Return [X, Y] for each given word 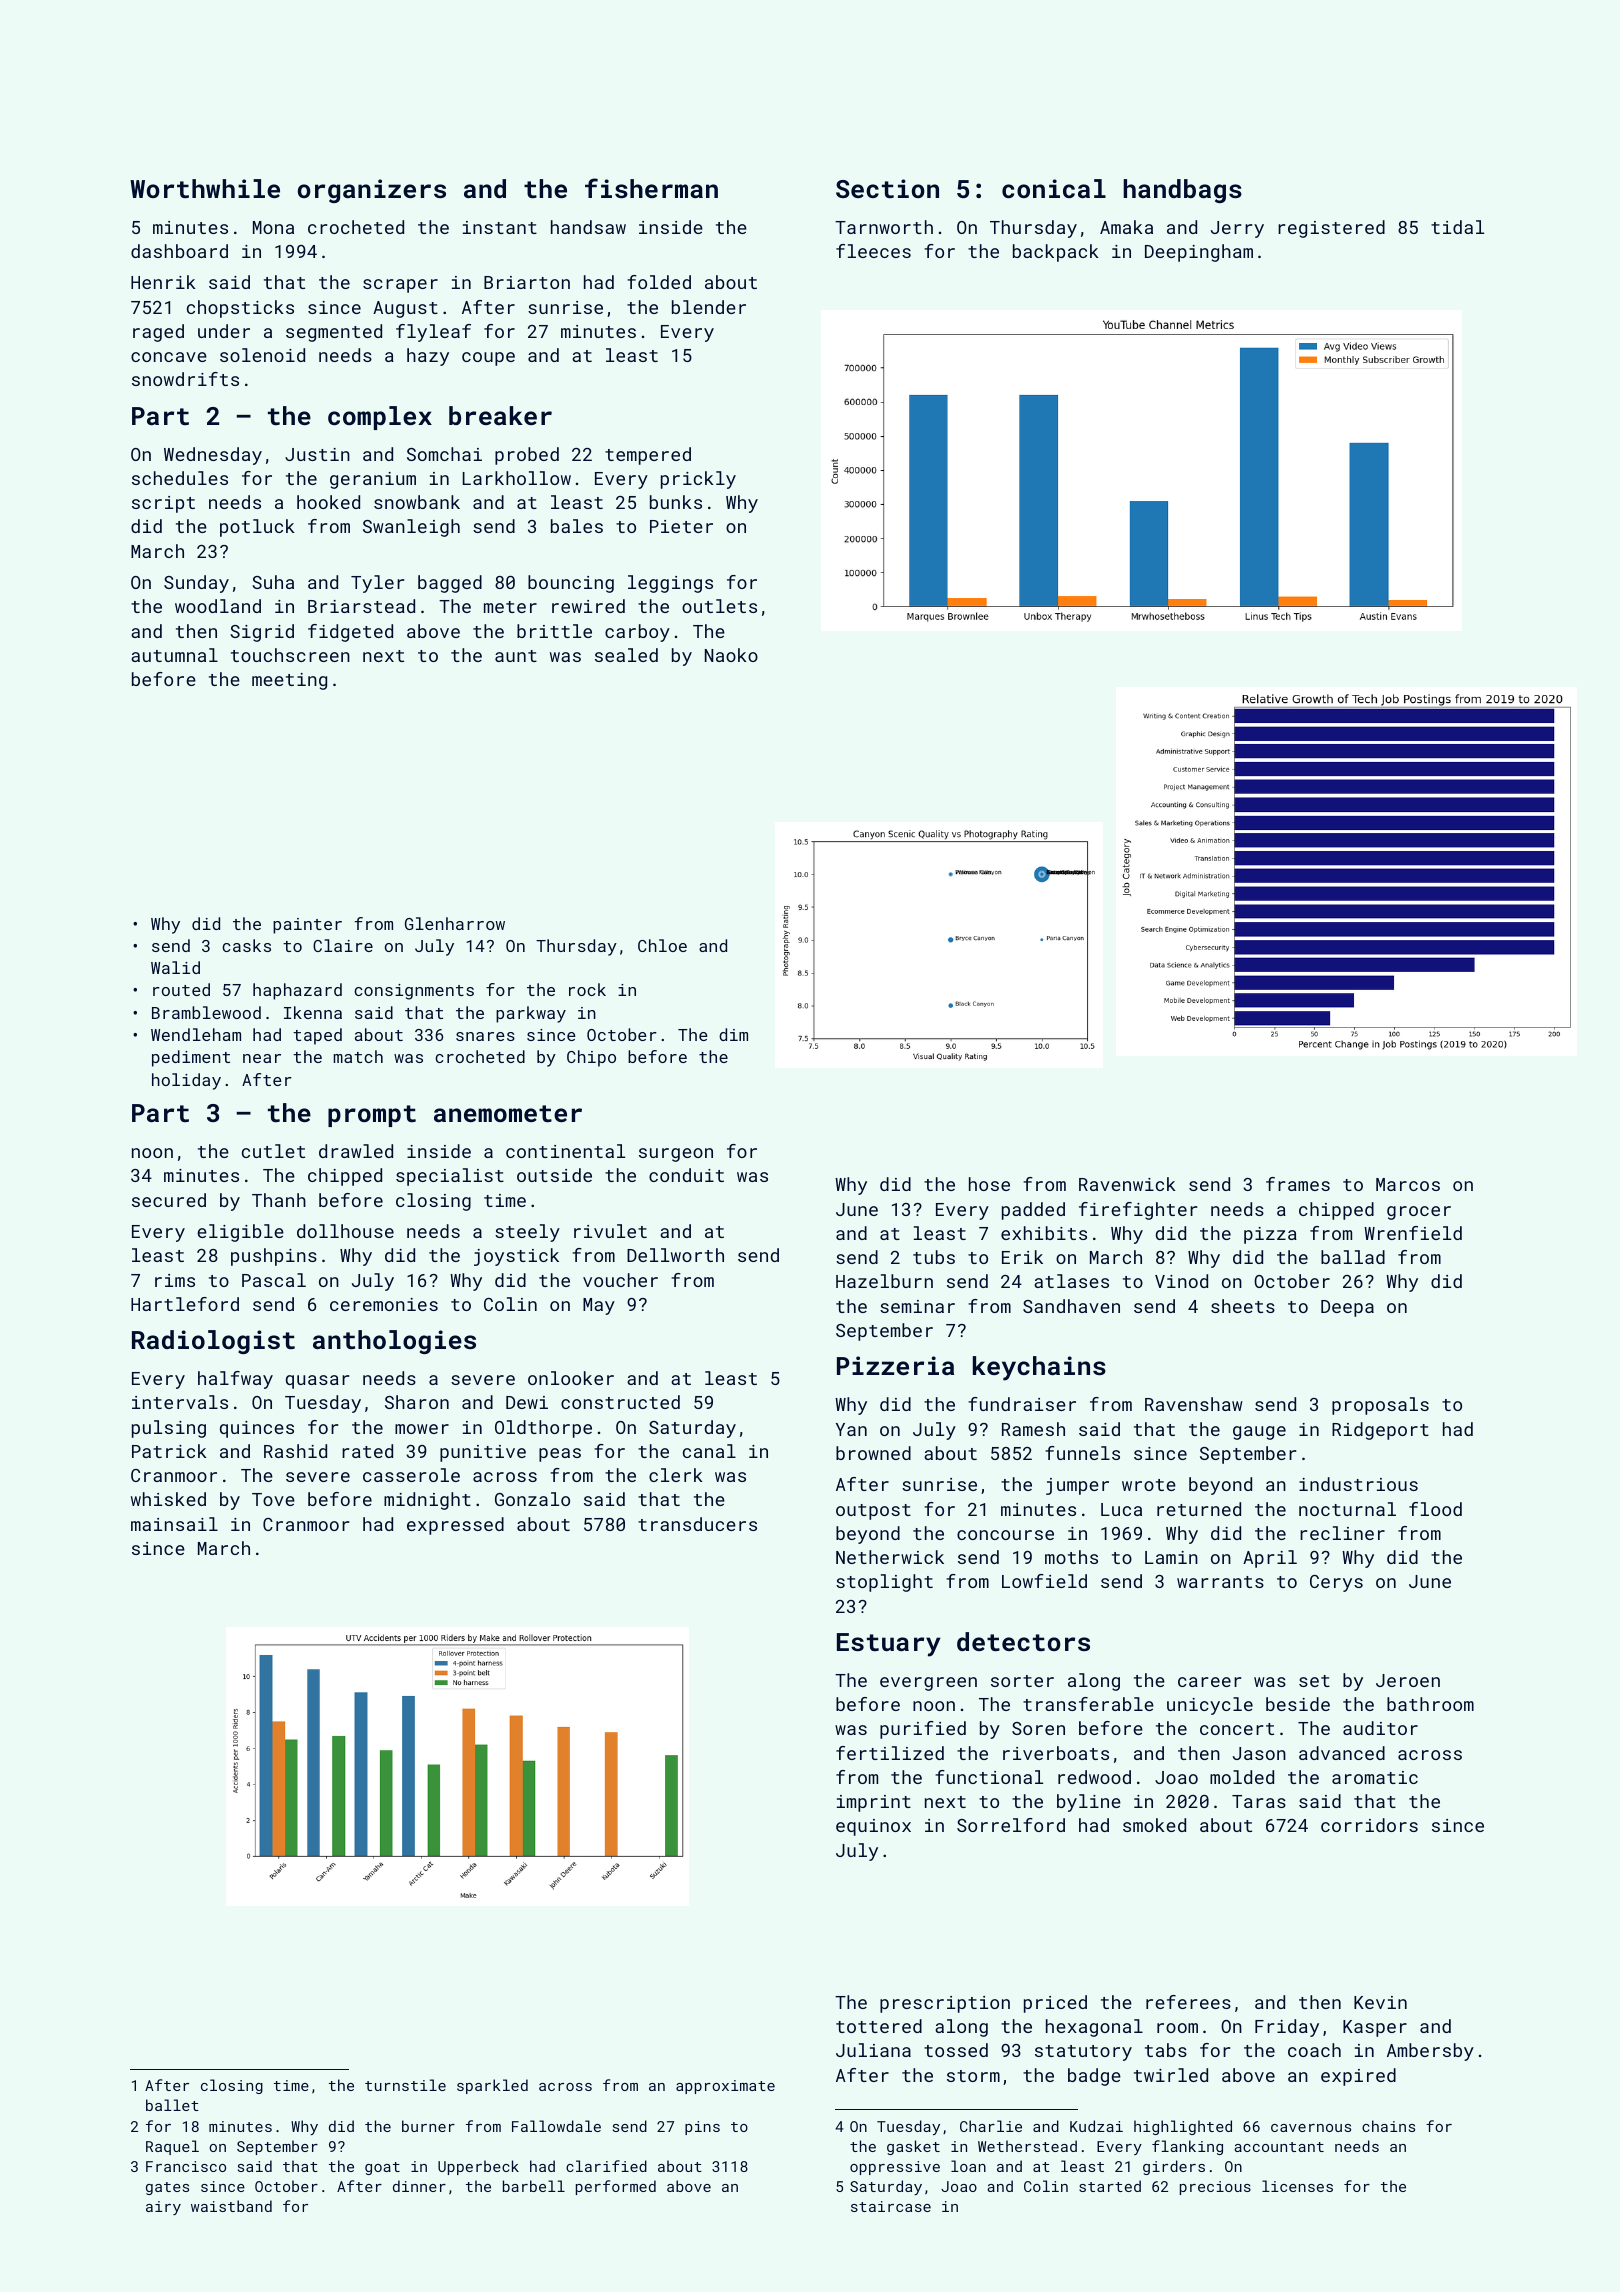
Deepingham [1199, 253]
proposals [1380, 1406]
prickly [698, 480]
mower [422, 1429]
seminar [917, 1306]
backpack [1056, 253]
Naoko [731, 655]
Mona [273, 227]
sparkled [492, 2086]
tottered [879, 2026]
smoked [1154, 1825]
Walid [175, 967]
